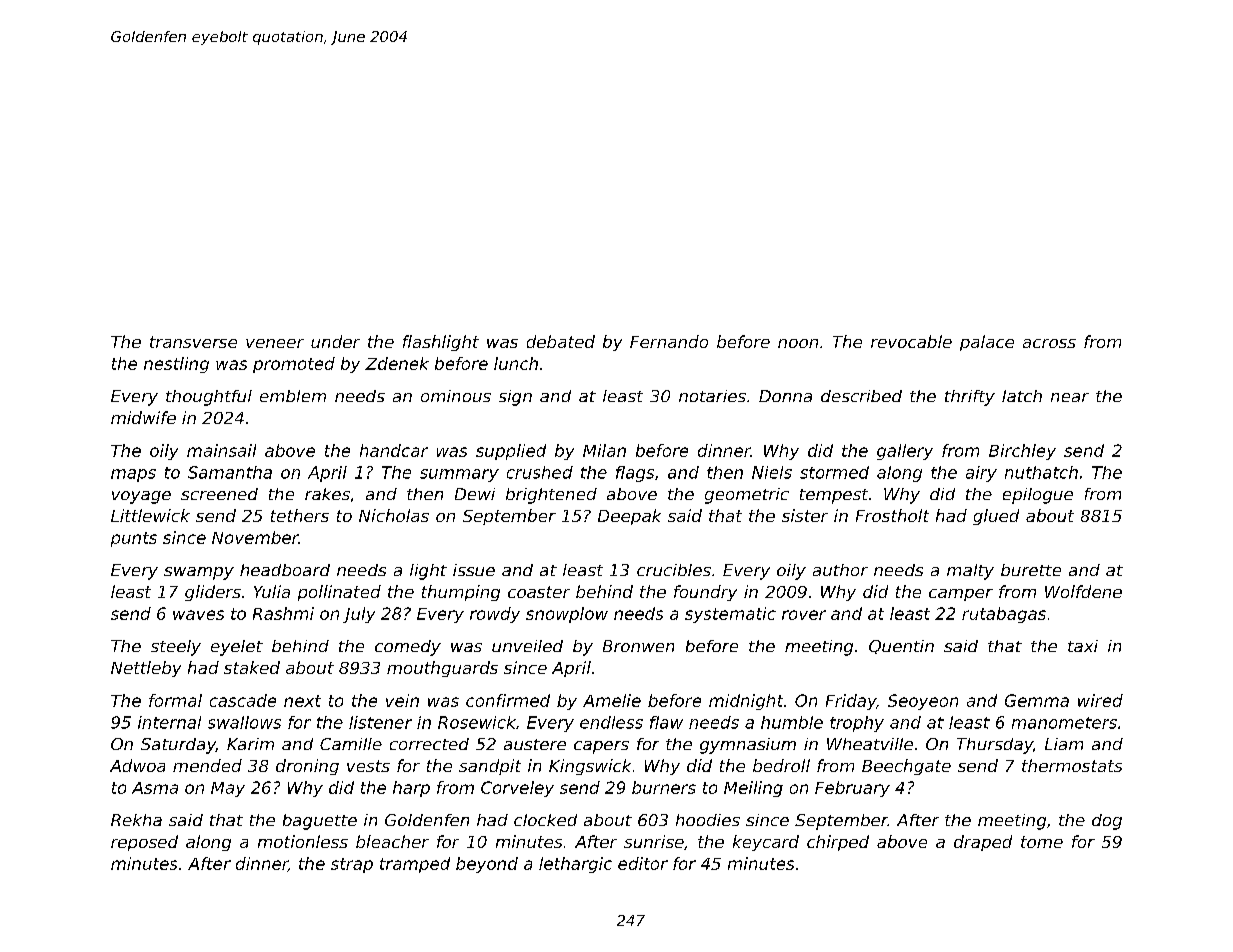 The image size is (1233, 952). Describe the element at coordinates (901, 647) in the image. I see `Quentin` at that location.
